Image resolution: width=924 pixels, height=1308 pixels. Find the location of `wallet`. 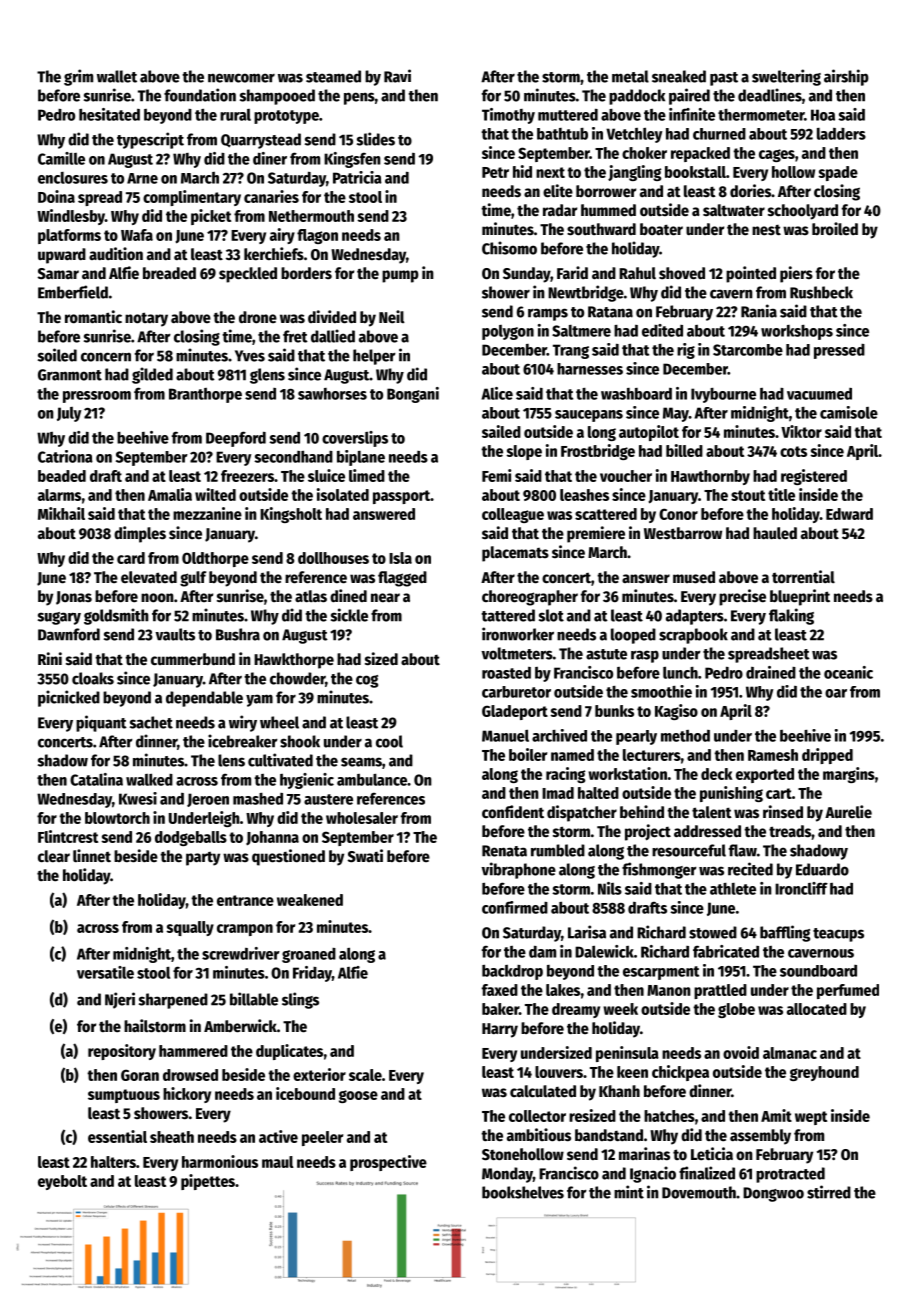

wallet is located at coordinates (117, 76).
